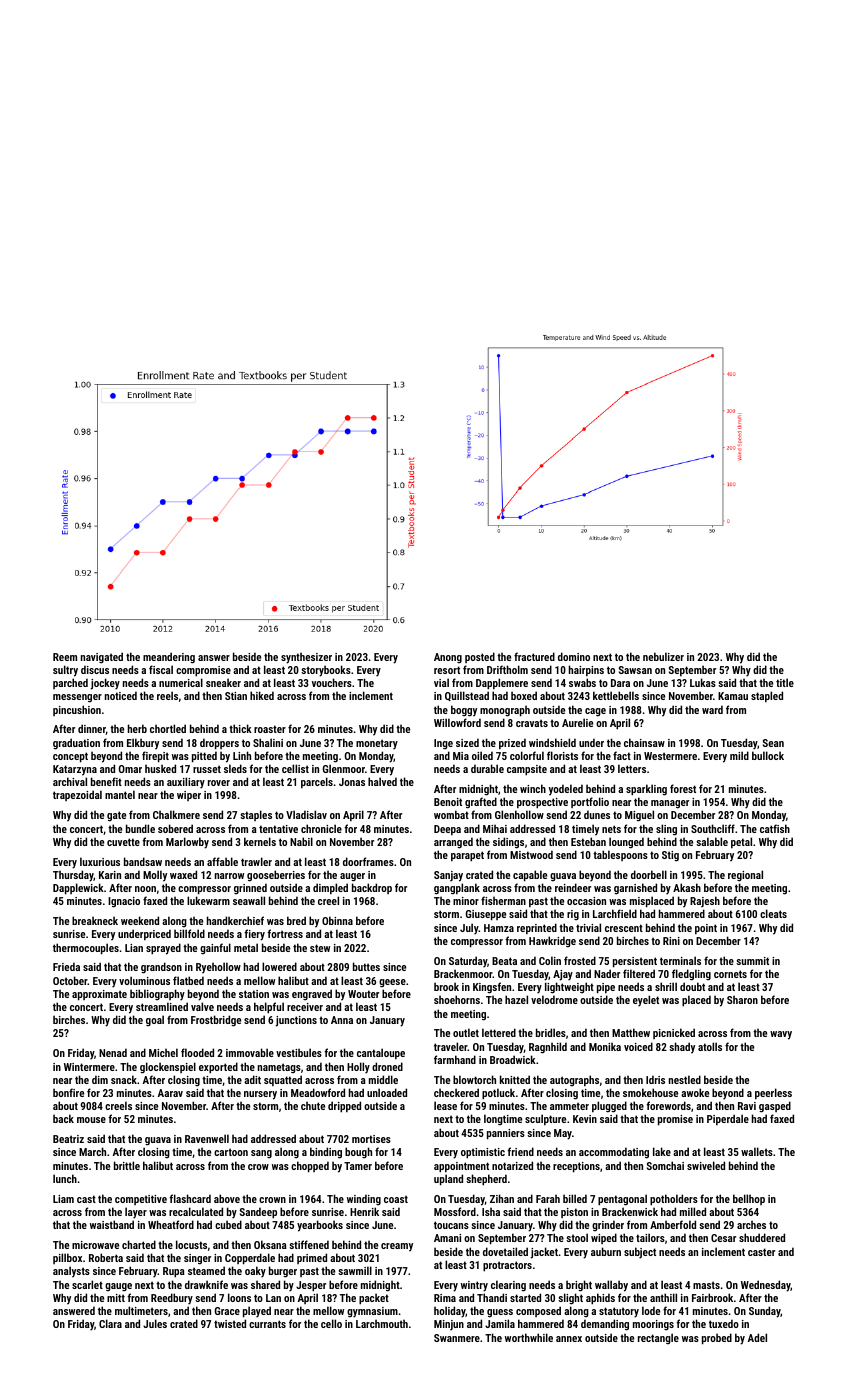  Describe the element at coordinates (121, 695) in the screenshot. I see `noticed` at that location.
